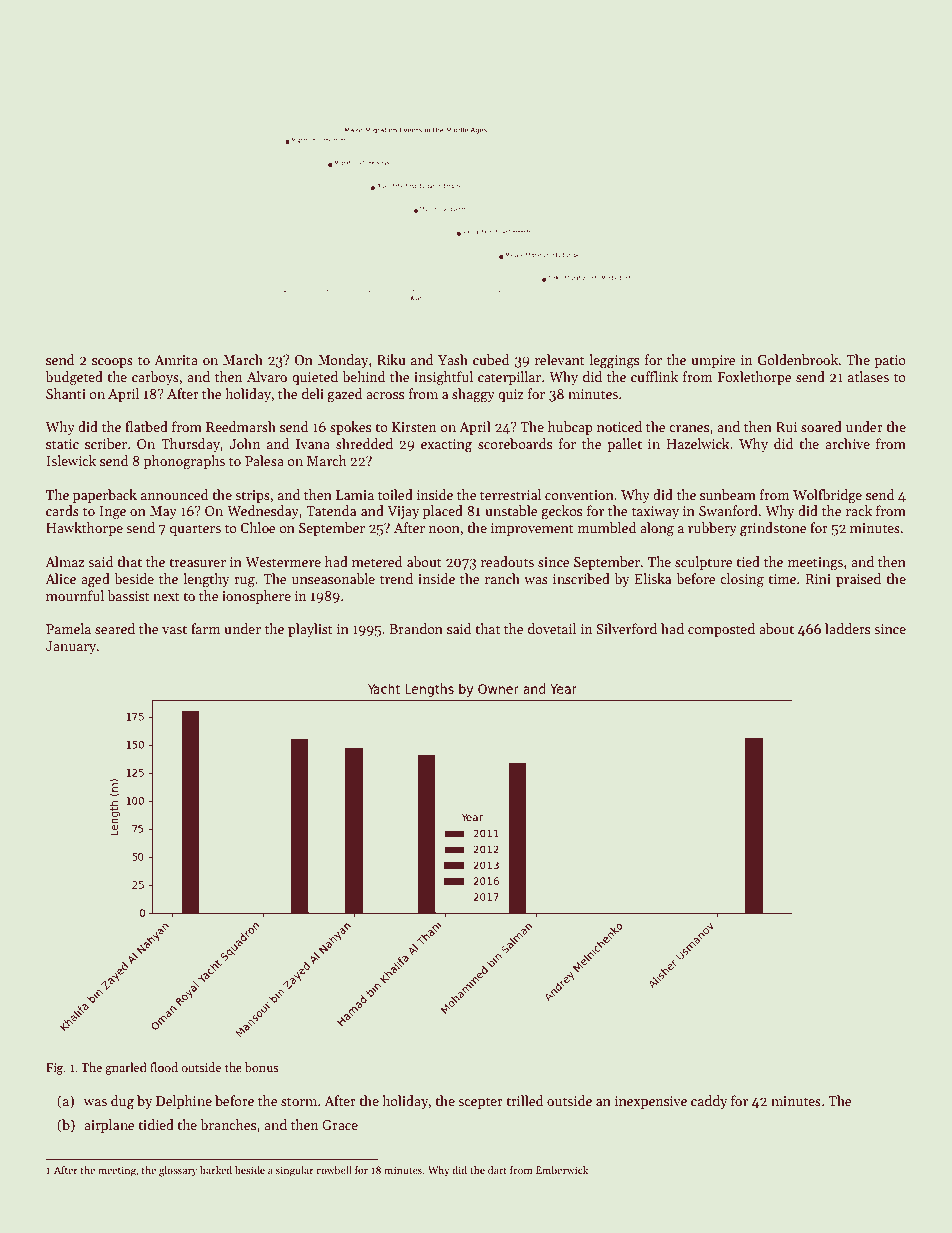 The width and height of the document is (952, 1233). What do you see at coordinates (112, 363) in the document?
I see `scoops` at bounding box center [112, 363].
